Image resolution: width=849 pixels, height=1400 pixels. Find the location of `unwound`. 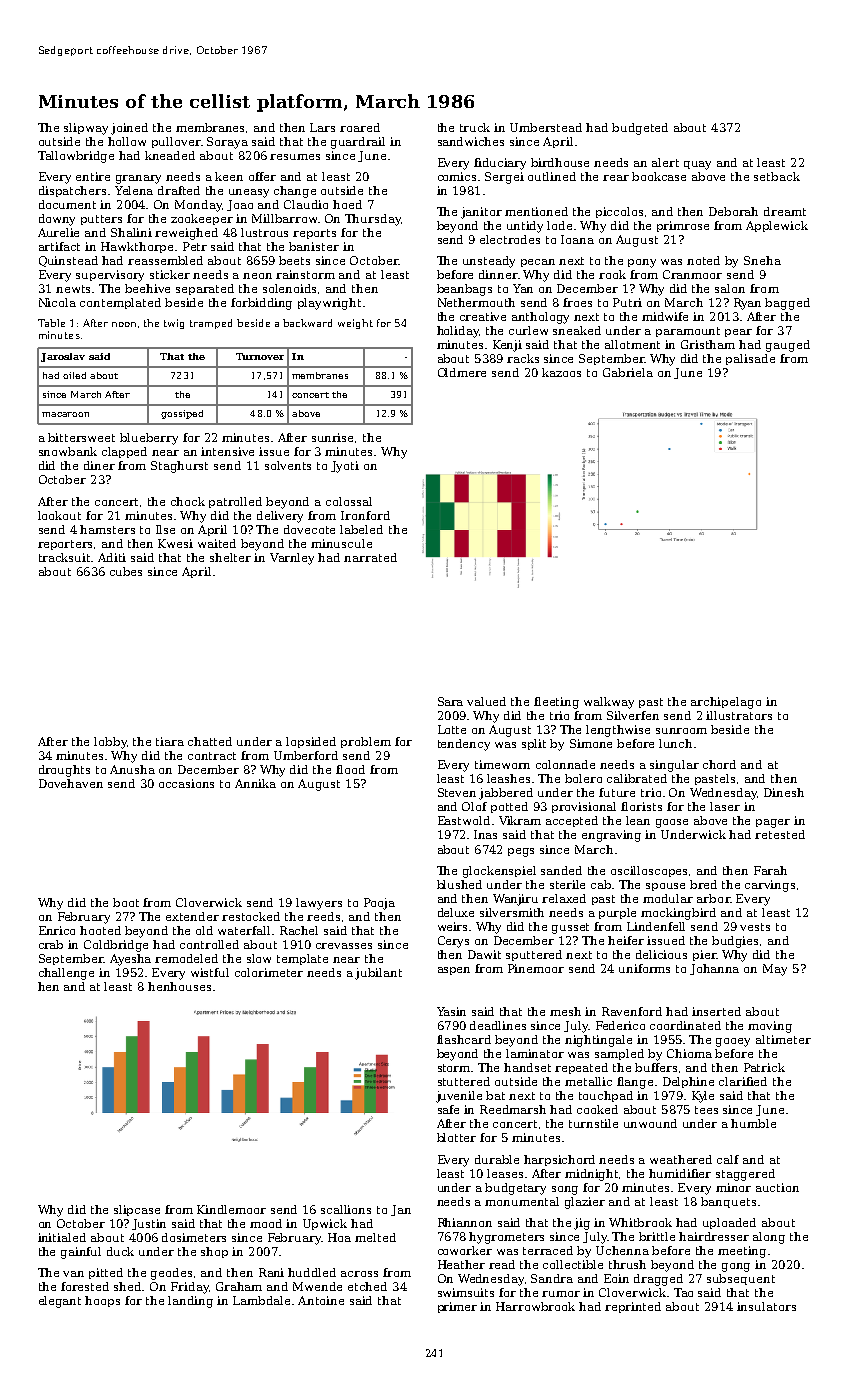

unwound is located at coordinates (650, 1123).
